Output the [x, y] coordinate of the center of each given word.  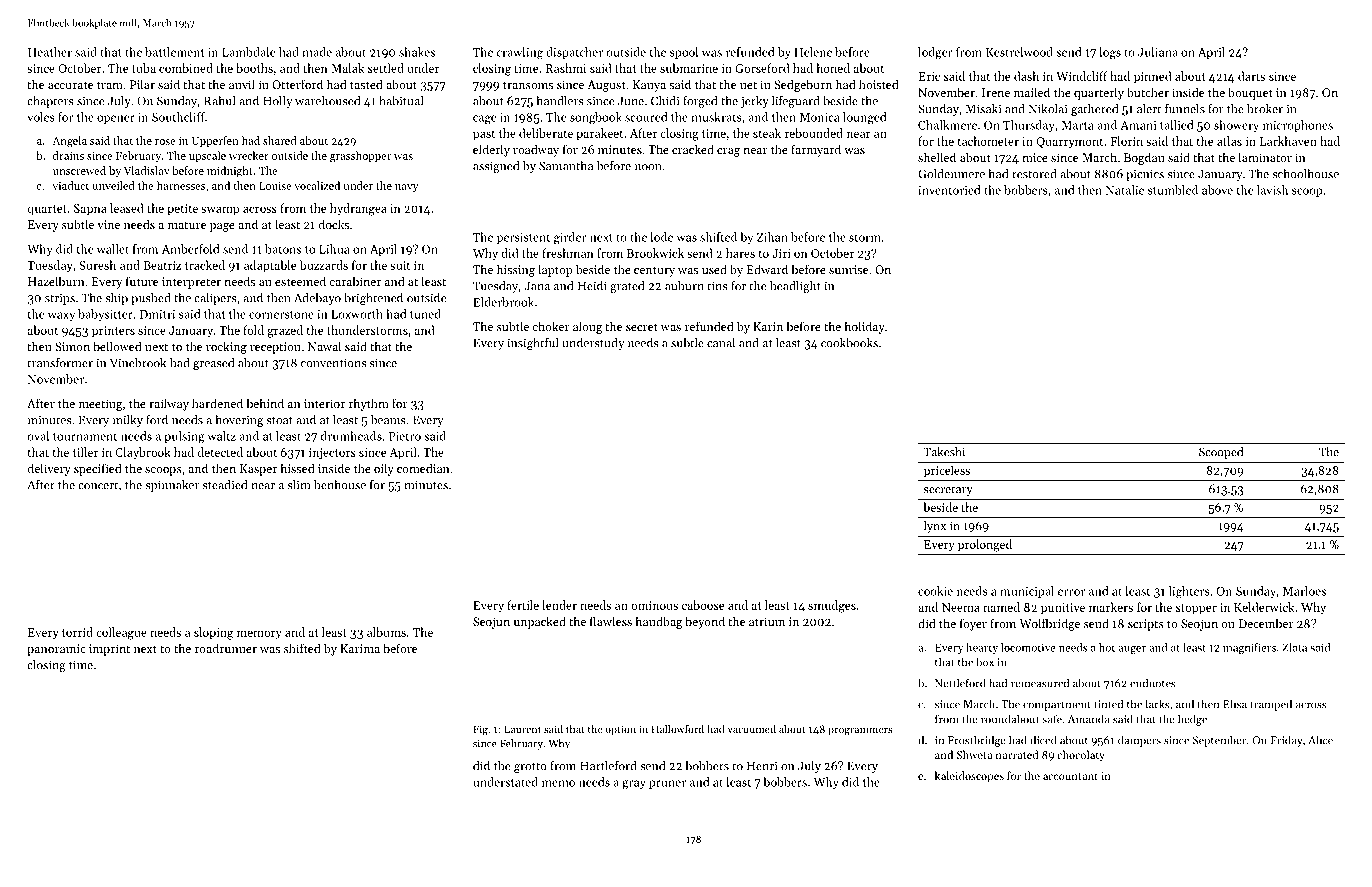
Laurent [522, 729]
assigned [496, 167]
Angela [69, 142]
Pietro [405, 436]
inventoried [949, 190]
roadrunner [226, 648]
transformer [60, 363]
